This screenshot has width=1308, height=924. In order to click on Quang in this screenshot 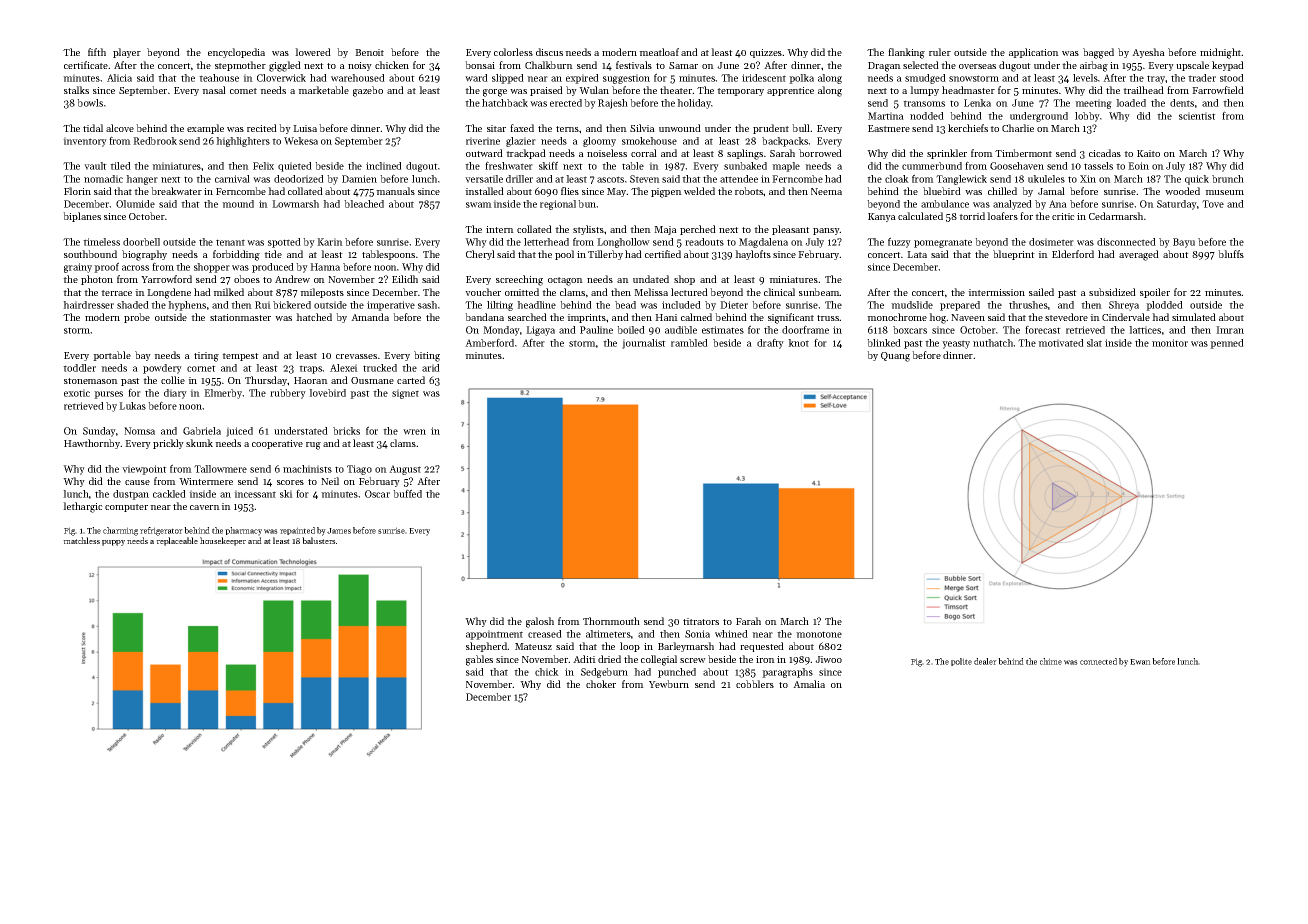, I will do `click(895, 357)`.
